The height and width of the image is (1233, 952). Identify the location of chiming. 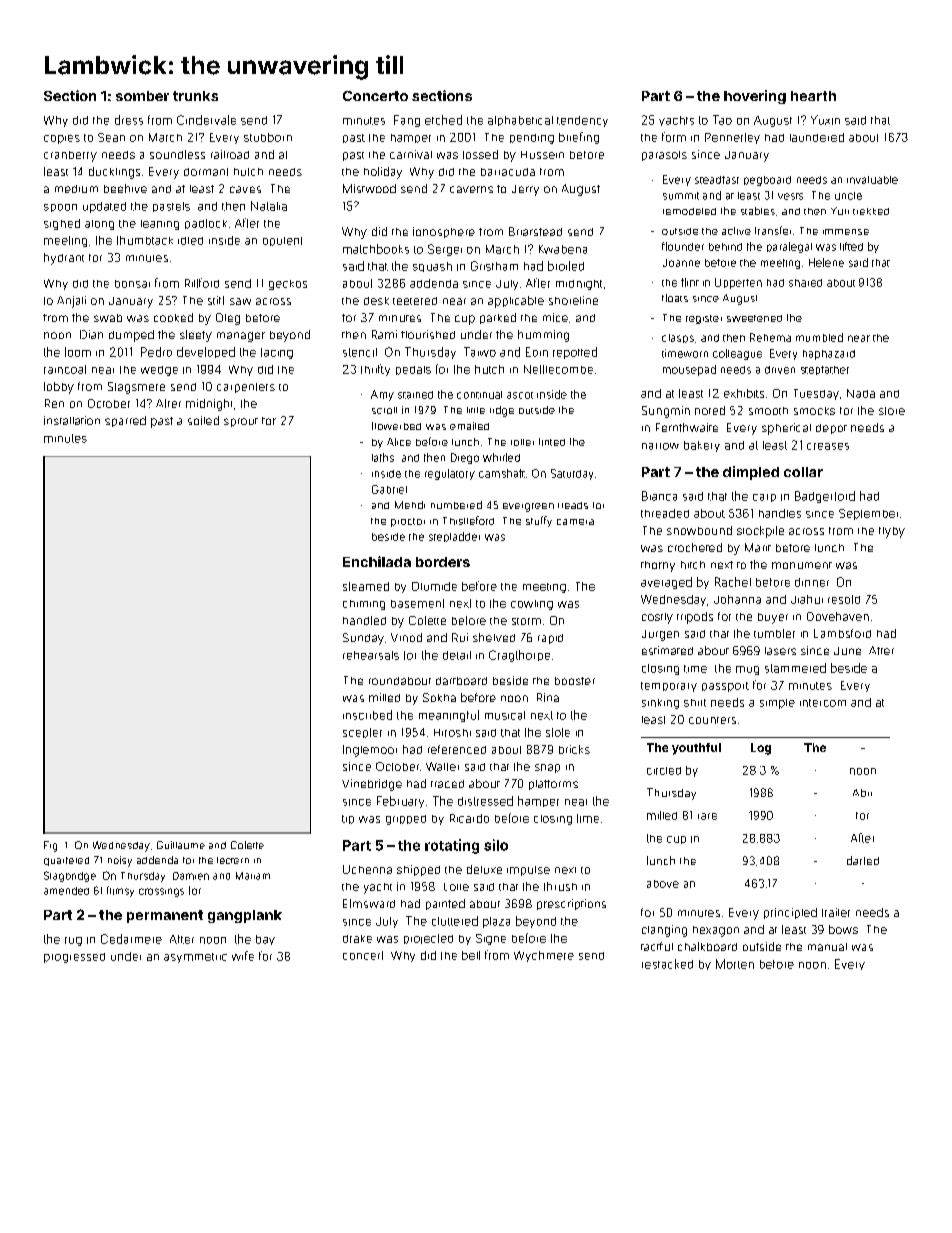
(364, 605).
